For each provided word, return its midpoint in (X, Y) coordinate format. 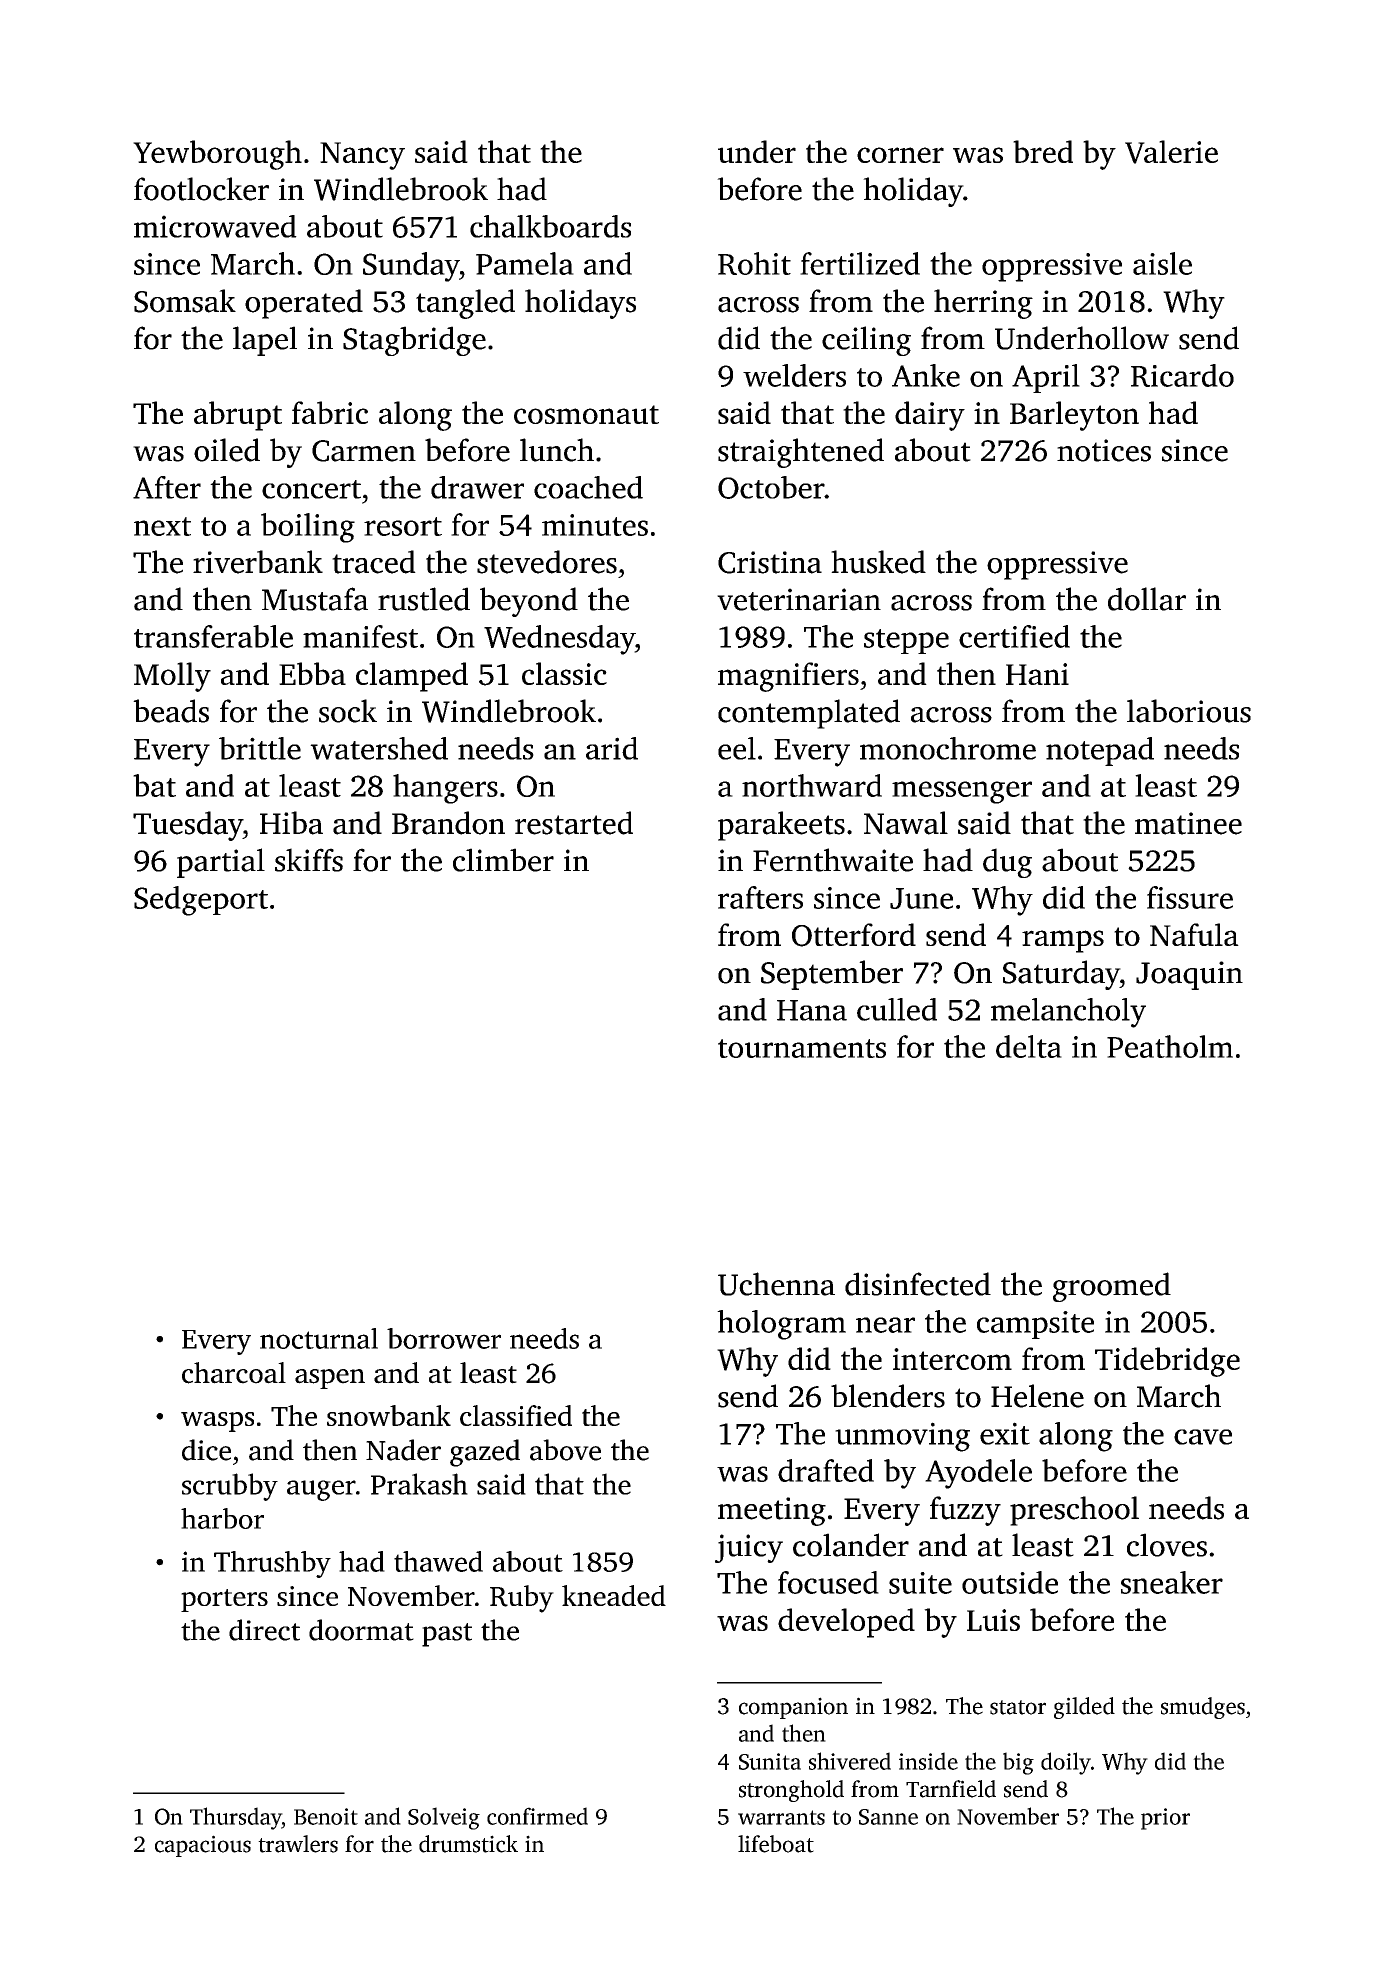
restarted (574, 823)
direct (264, 1630)
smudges (1203, 1708)
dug (1007, 863)
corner (900, 155)
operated (304, 304)
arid (612, 748)
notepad (1100, 751)
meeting (772, 1511)
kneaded (614, 1595)
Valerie (1171, 152)
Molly (172, 677)
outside (1010, 1582)
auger (321, 1490)
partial (221, 863)
